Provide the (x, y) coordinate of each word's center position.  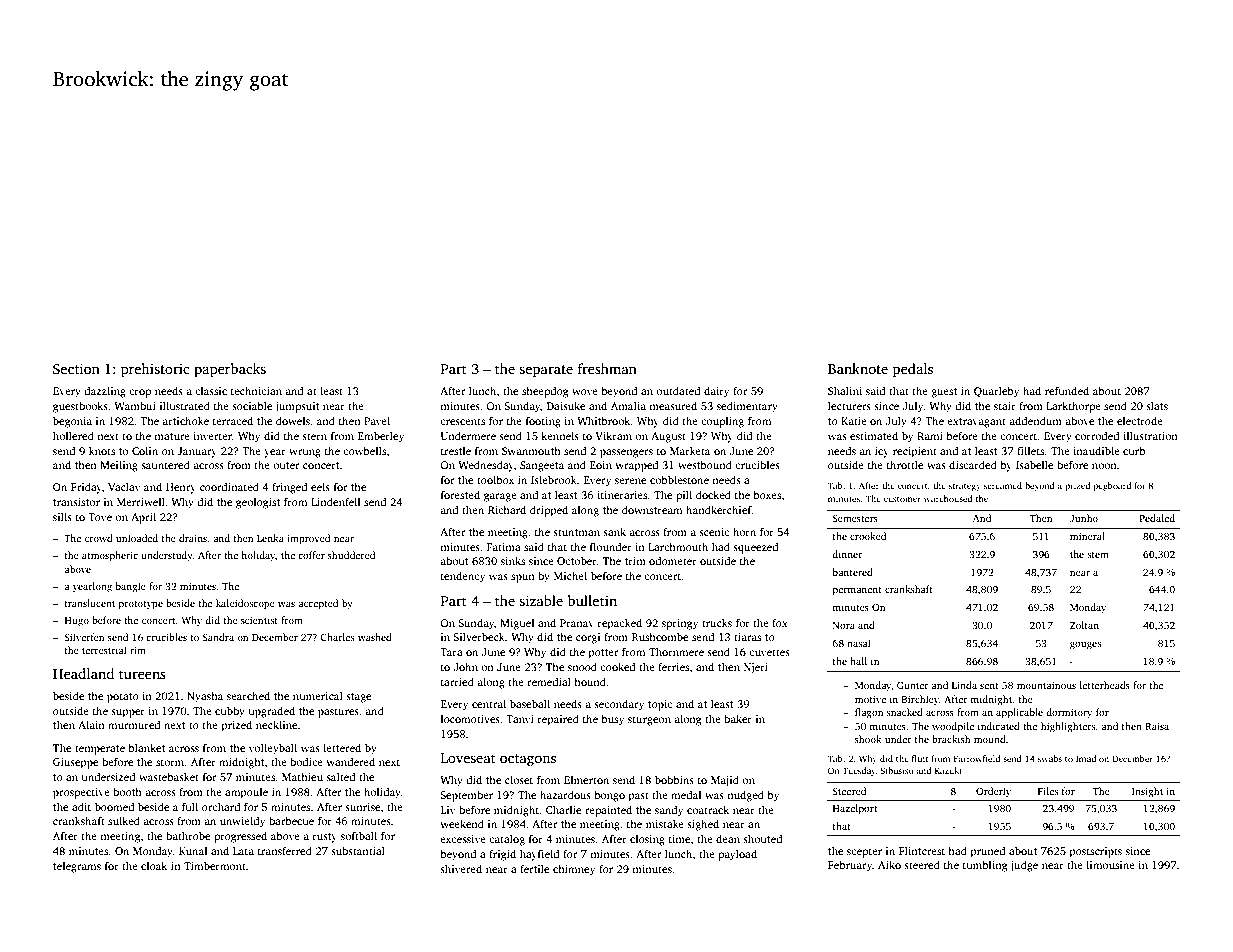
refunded (1067, 390)
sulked (124, 820)
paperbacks (230, 370)
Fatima (504, 547)
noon (1104, 466)
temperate (100, 750)
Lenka (270, 538)
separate (546, 371)
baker (738, 718)
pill (684, 496)
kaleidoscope (245, 604)
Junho (1084, 518)
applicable (1019, 713)
